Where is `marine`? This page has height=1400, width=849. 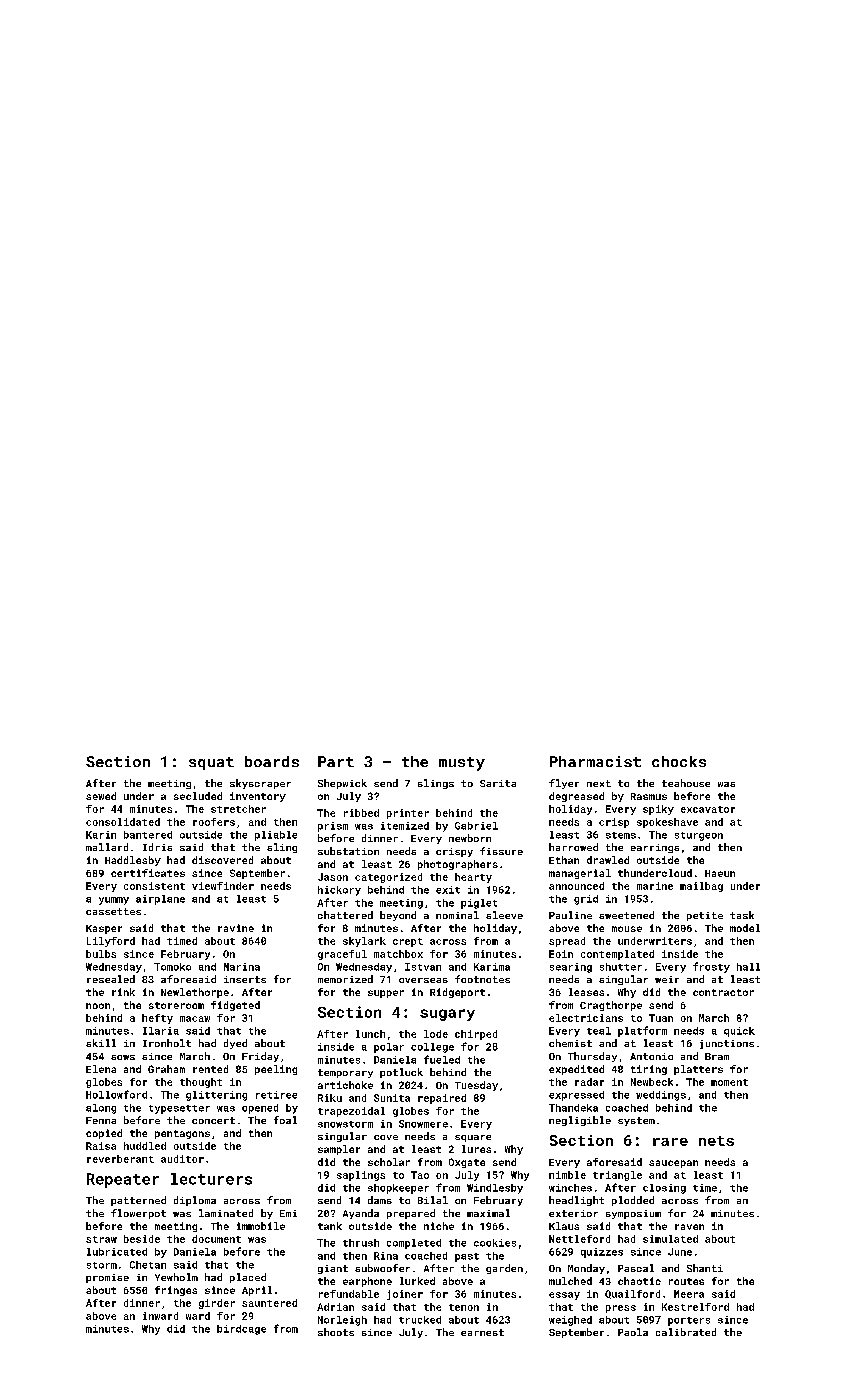 marine is located at coordinates (655, 886).
